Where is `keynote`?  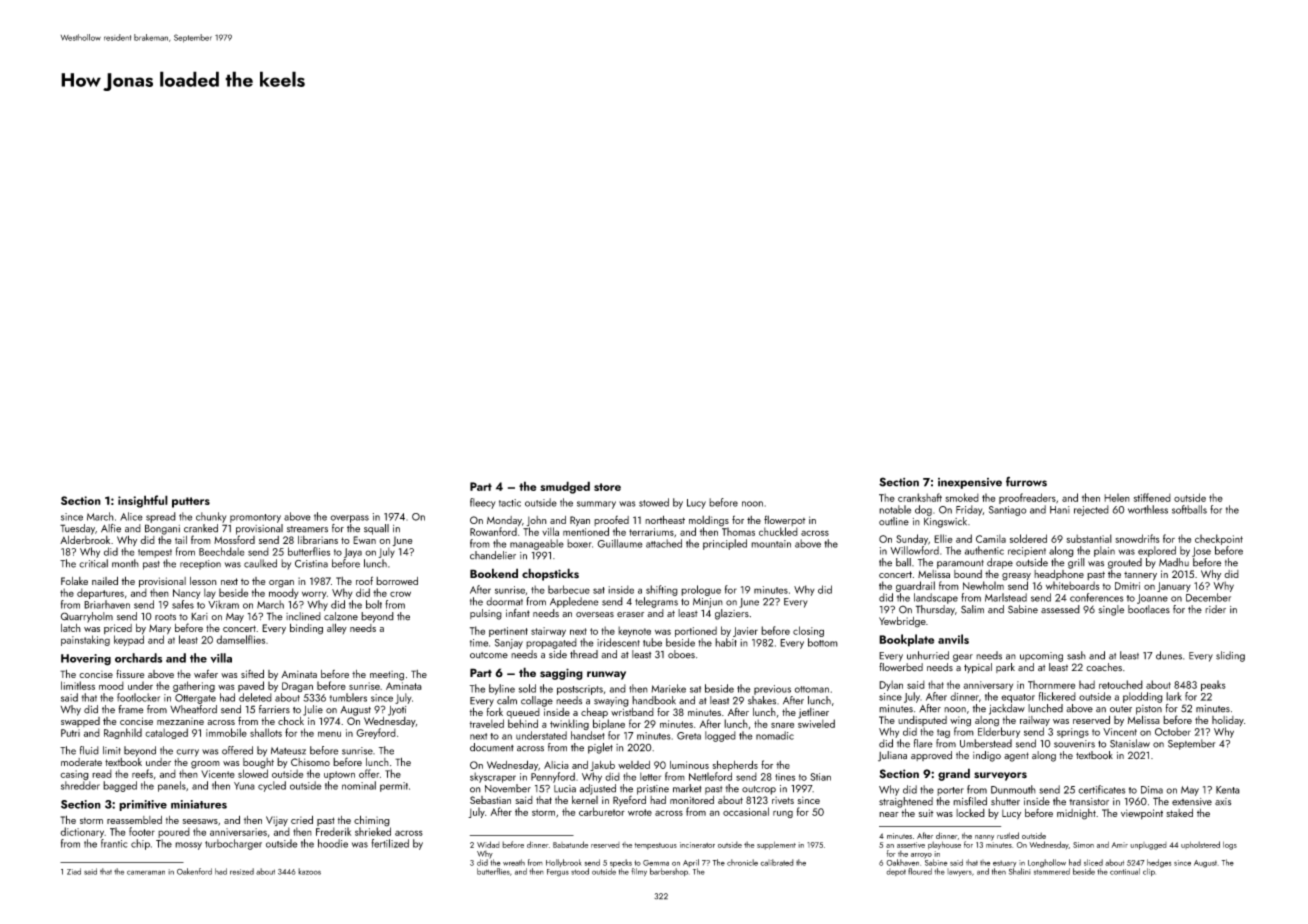 keynote is located at coordinates (634, 631).
